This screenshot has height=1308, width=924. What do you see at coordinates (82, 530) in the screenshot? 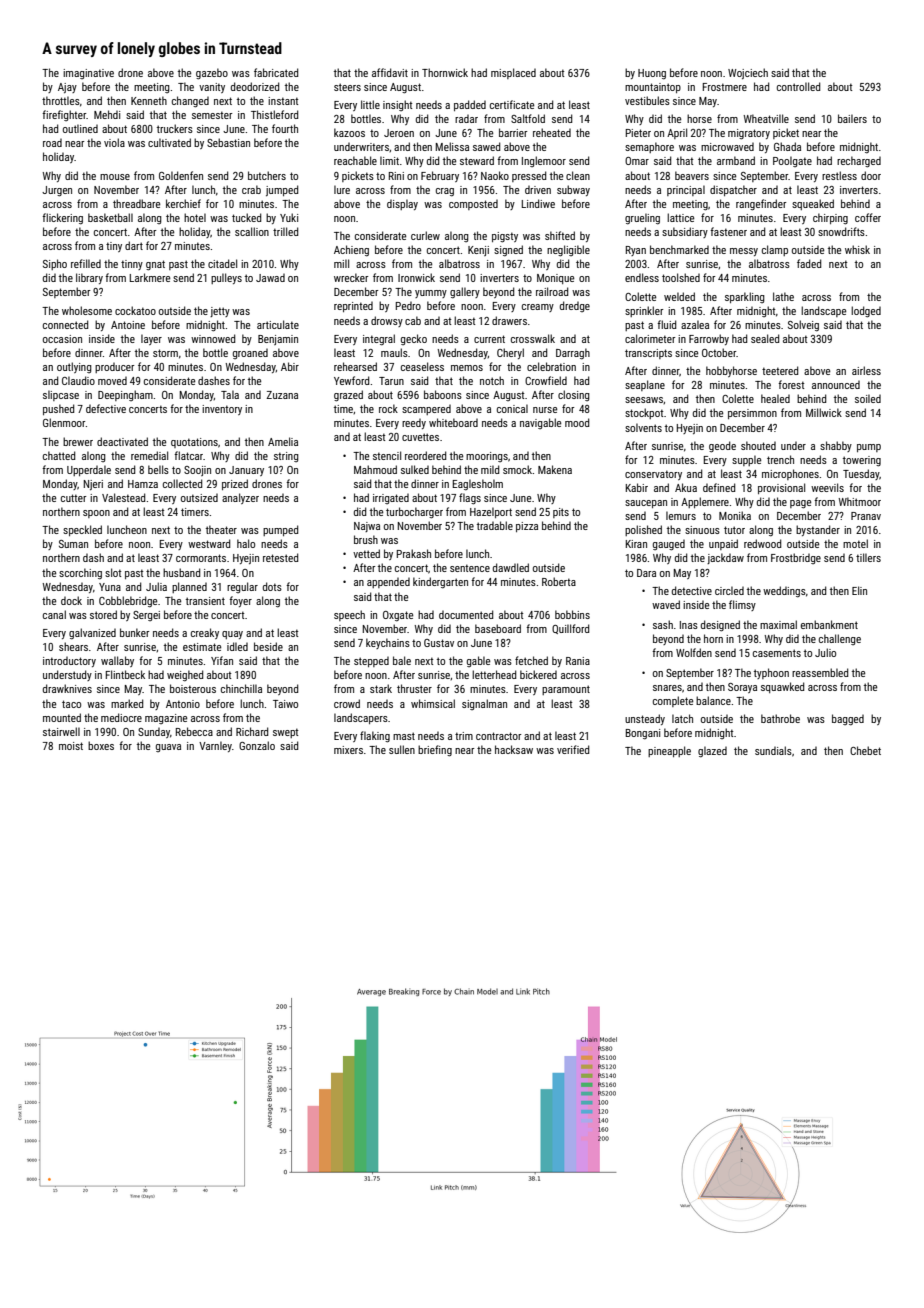
I see `speckled` at bounding box center [82, 530].
